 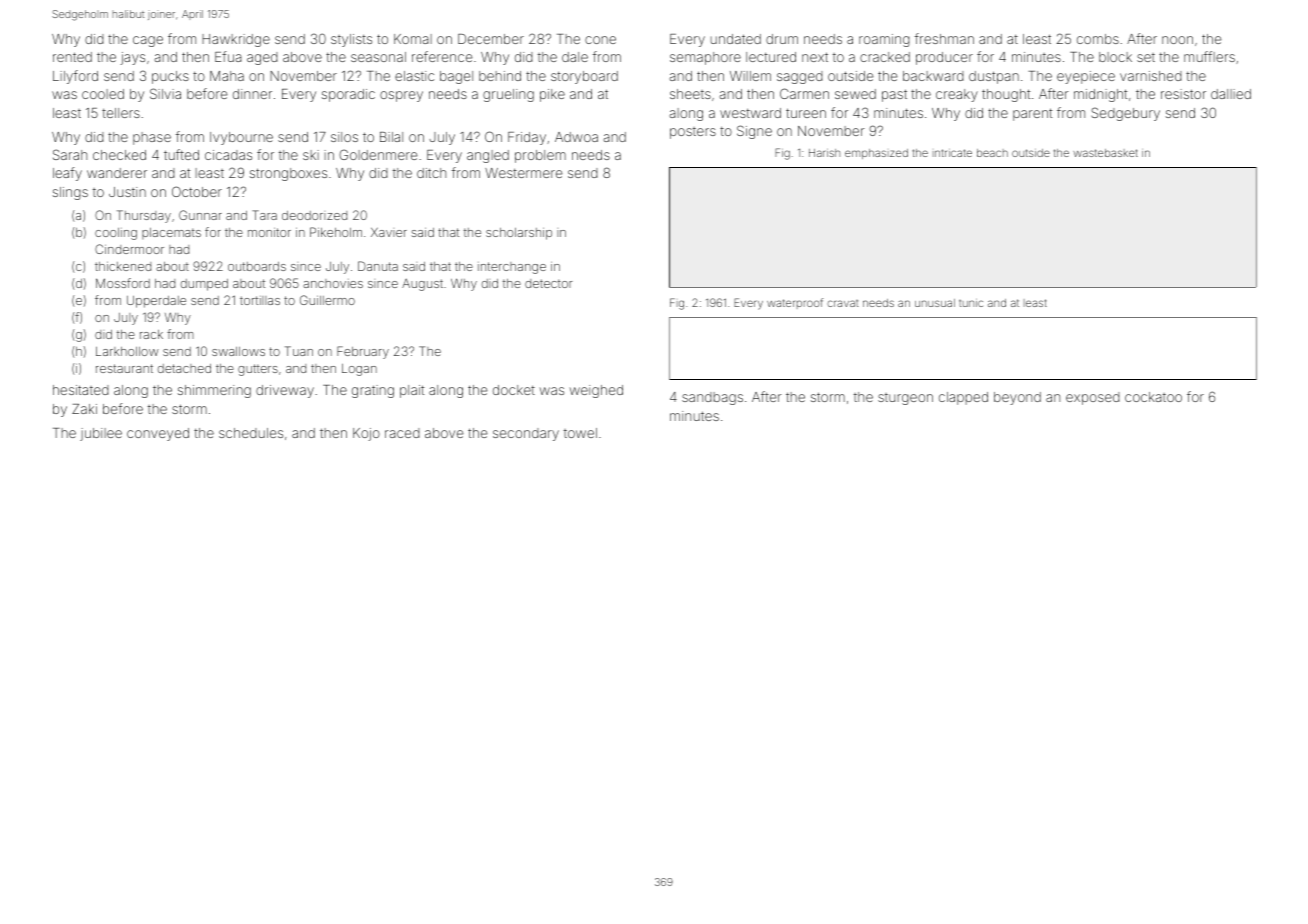 What do you see at coordinates (519, 234) in the screenshot?
I see `scholarship` at bounding box center [519, 234].
